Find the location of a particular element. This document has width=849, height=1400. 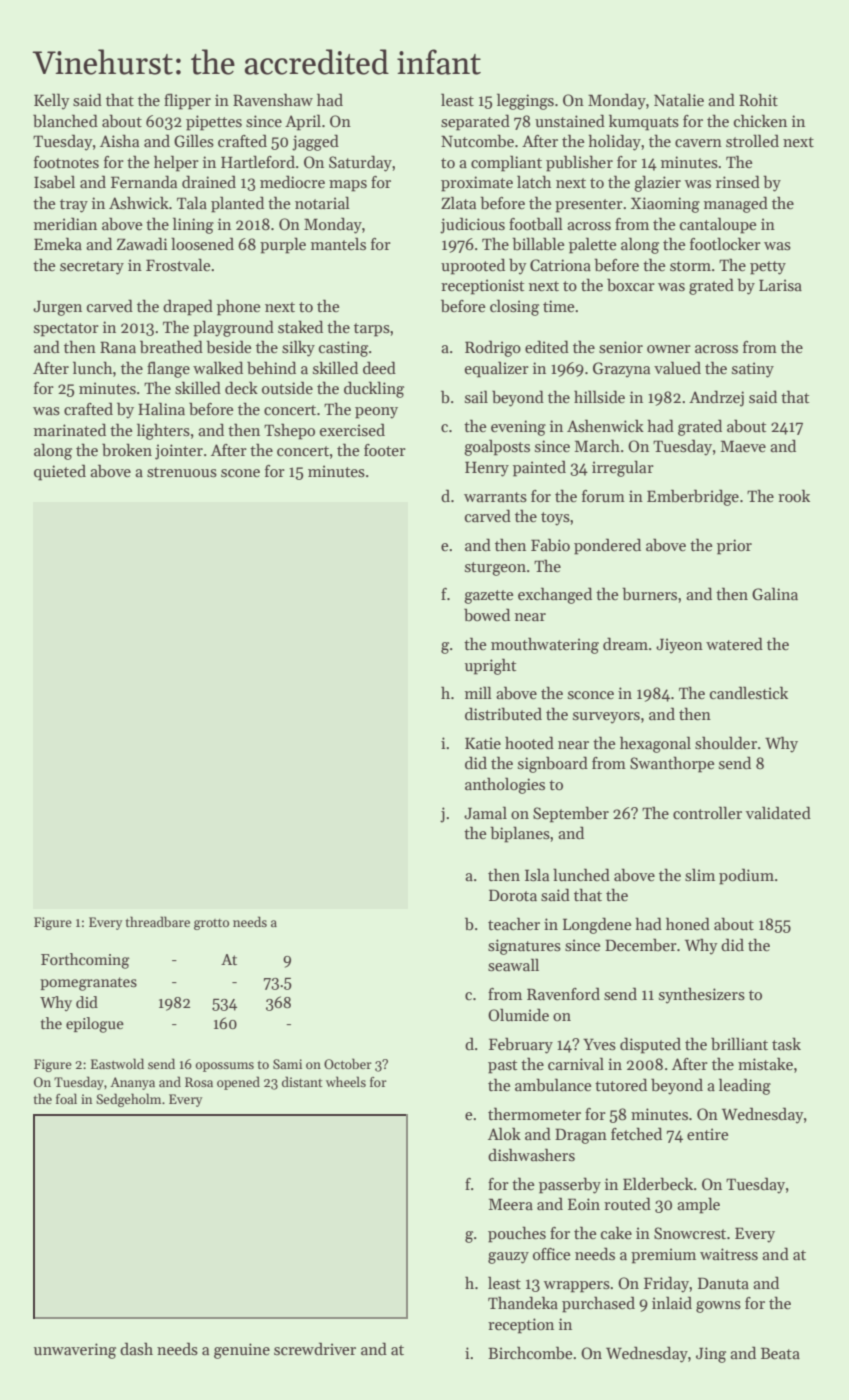

toys is located at coordinates (555, 519).
